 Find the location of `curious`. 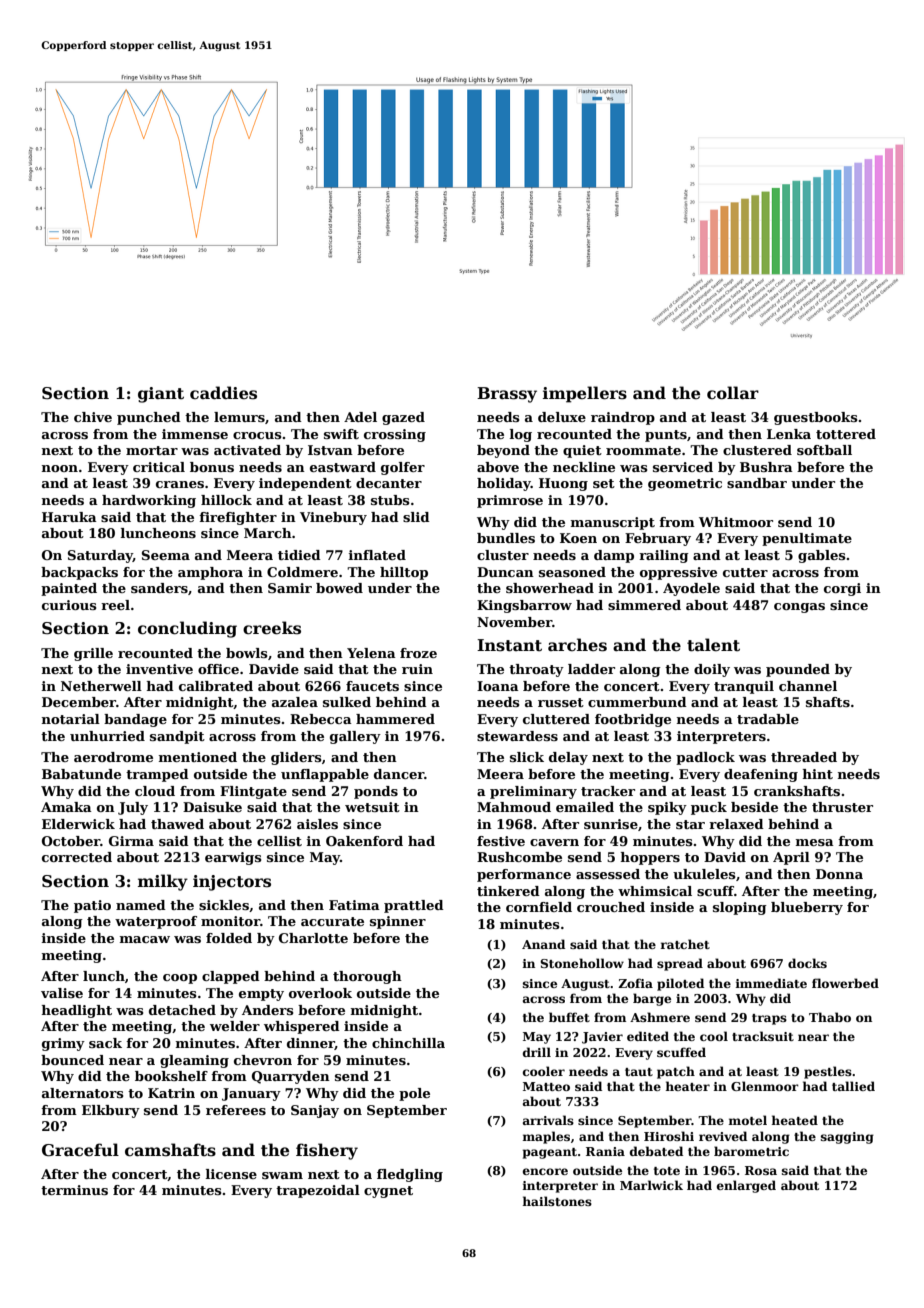

curious is located at coordinates (69, 605).
